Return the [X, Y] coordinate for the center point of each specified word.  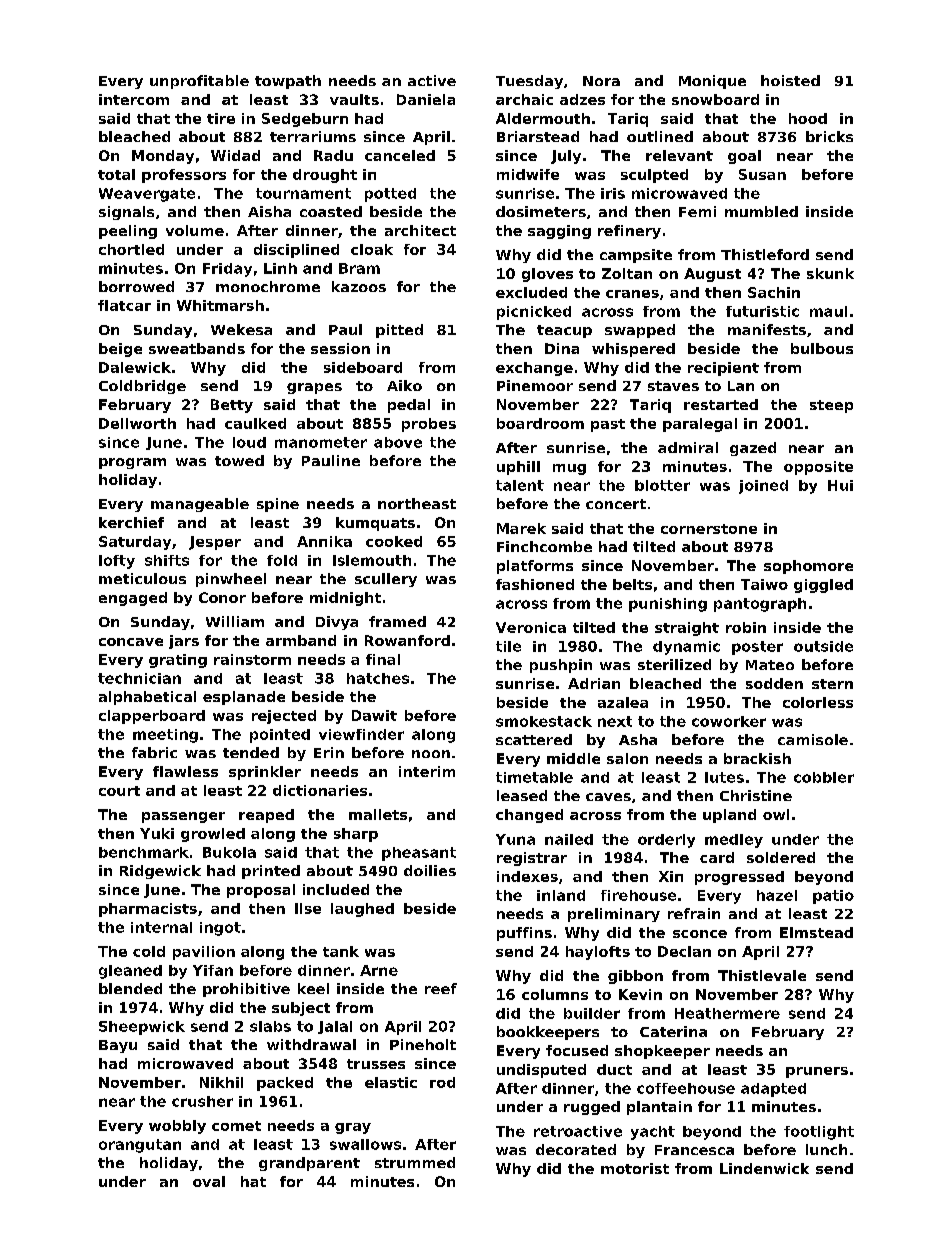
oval [209, 1181]
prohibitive [246, 990]
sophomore [808, 567]
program [132, 463]
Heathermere [727, 1013]
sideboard [363, 367]
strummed [415, 1162]
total [116, 174]
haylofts [598, 953]
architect [420, 230]
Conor [222, 597]
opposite [818, 468]
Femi [697, 211]
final [383, 659]
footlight [819, 1133]
